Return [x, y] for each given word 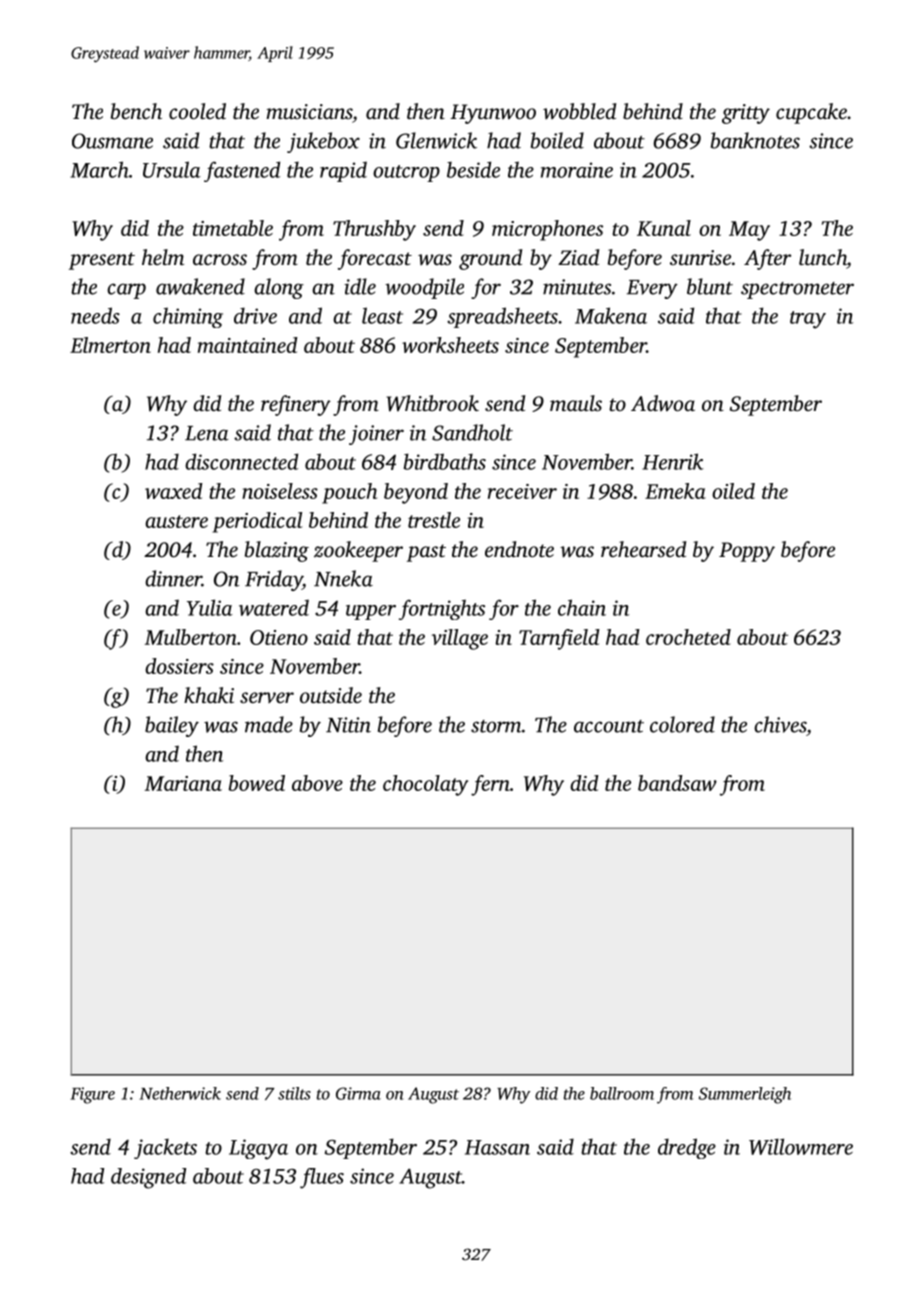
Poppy [747, 552]
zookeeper [358, 551]
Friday [274, 580]
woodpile [424, 288]
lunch [823, 257]
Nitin [348, 725]
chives [780, 724]
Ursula [172, 169]
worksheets [450, 345]
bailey [172, 726]
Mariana [183, 783]
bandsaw [677, 783]
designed [148, 1178]
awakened [200, 286]
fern [490, 785]
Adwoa [663, 403]
